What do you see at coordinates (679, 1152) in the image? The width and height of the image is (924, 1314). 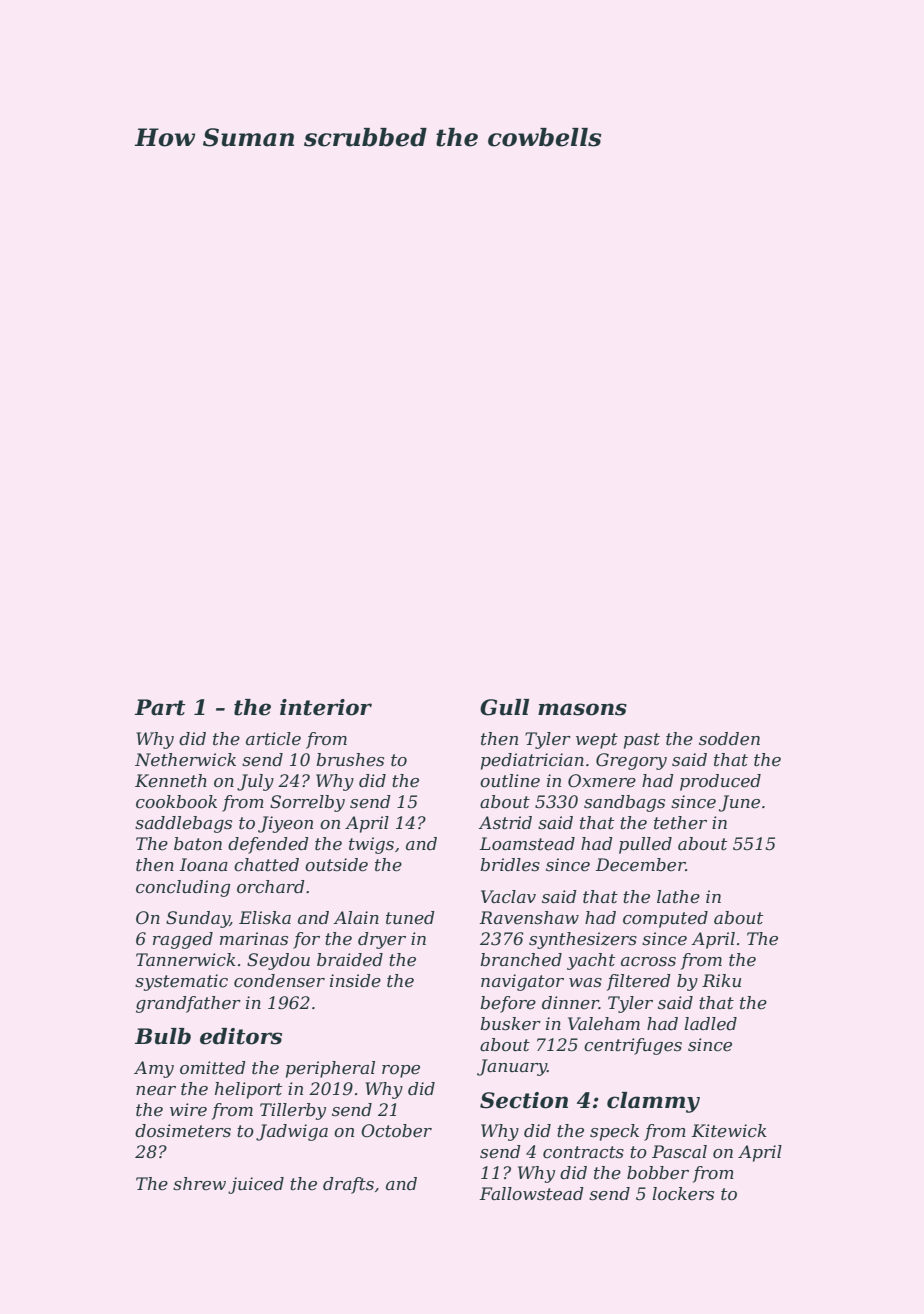 I see `Pascal` at bounding box center [679, 1152].
